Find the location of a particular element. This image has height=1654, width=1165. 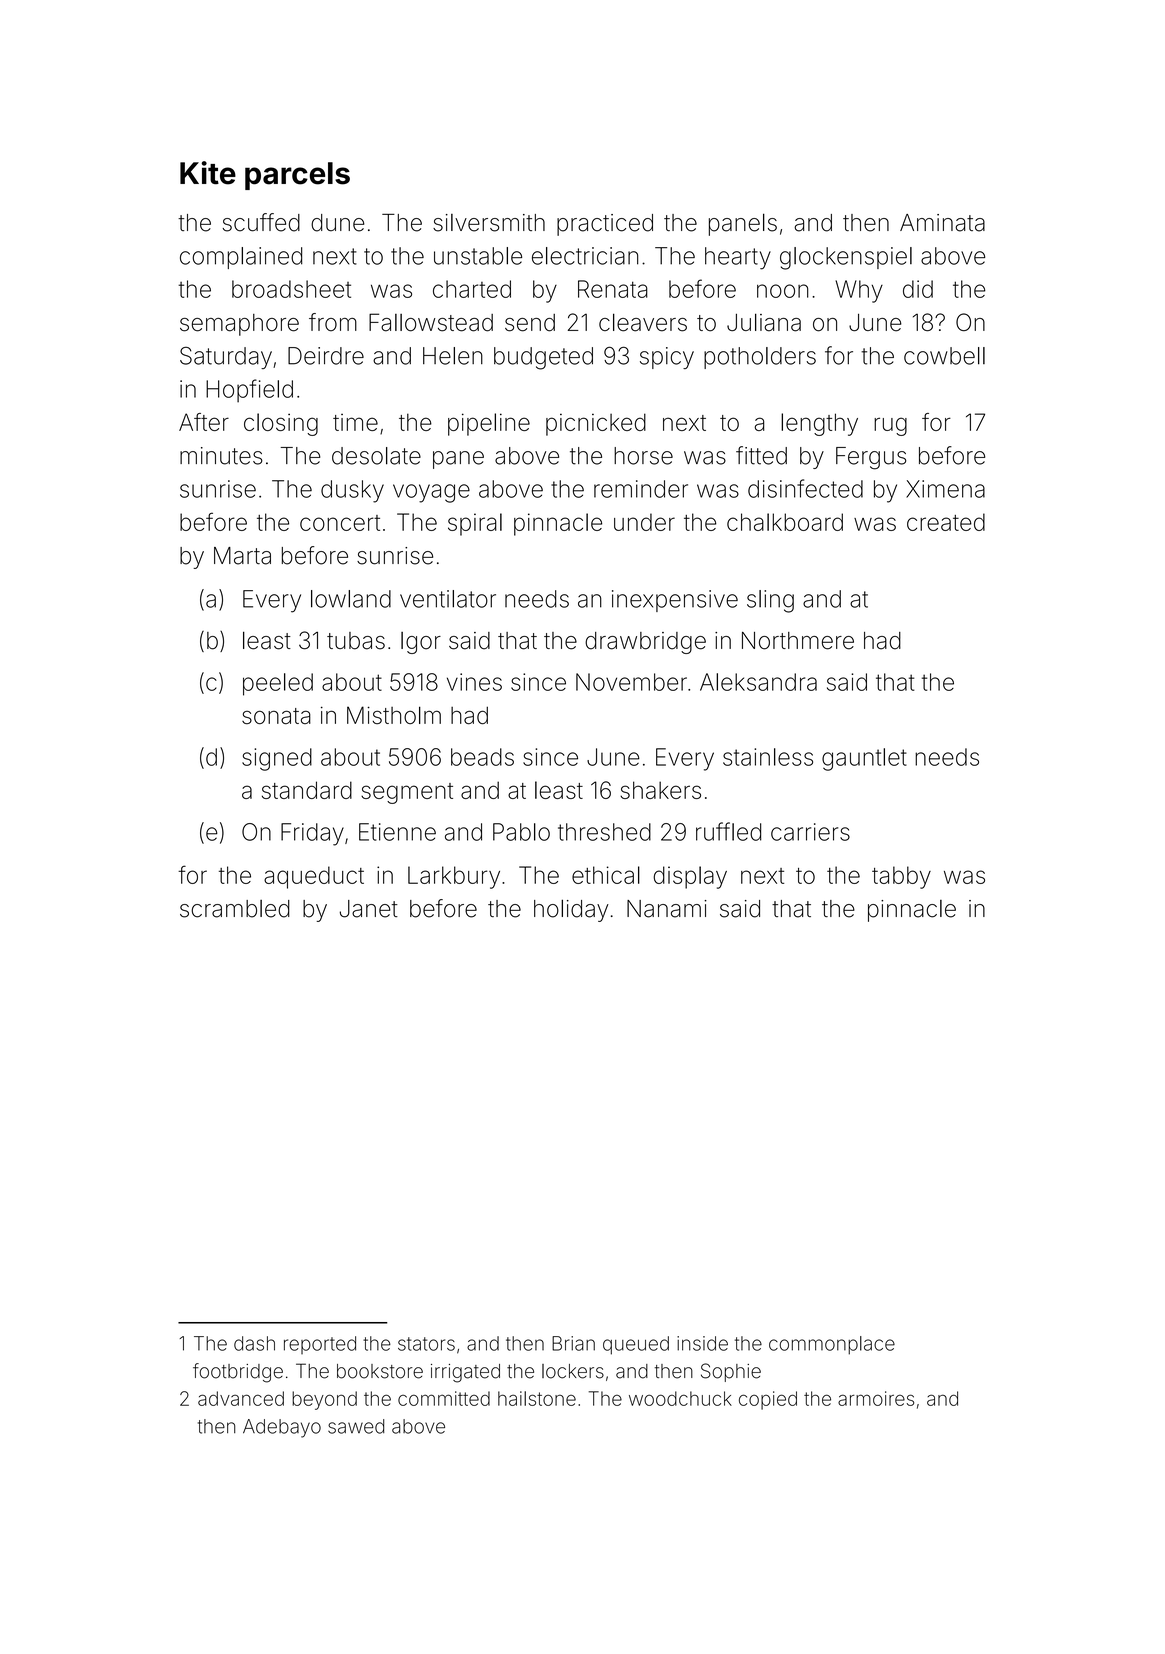

practiced is located at coordinates (605, 225).
